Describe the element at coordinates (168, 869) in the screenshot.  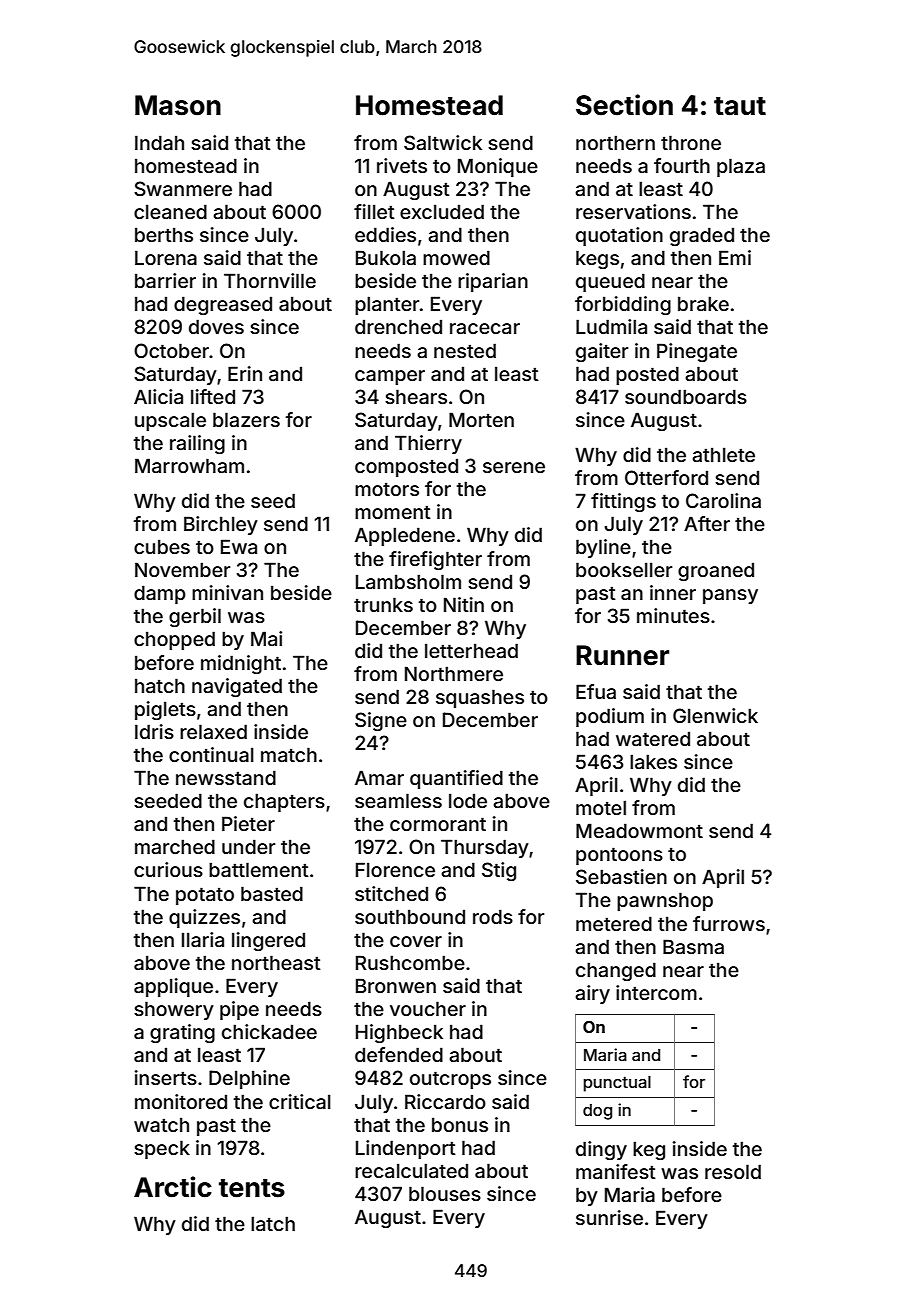
I see `curious` at that location.
